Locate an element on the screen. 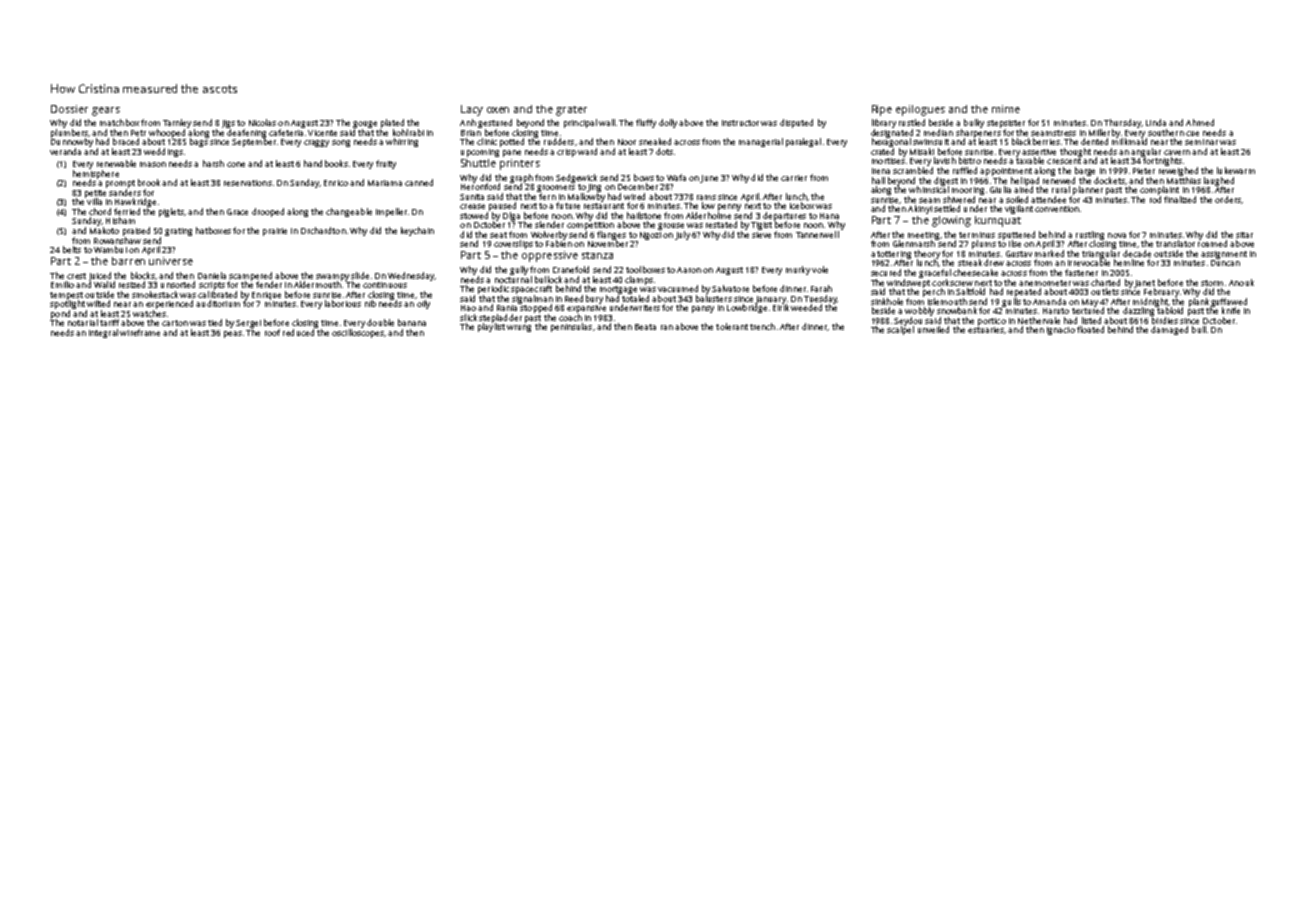 This screenshot has height=924, width=1308. printers is located at coordinates (520, 164).
